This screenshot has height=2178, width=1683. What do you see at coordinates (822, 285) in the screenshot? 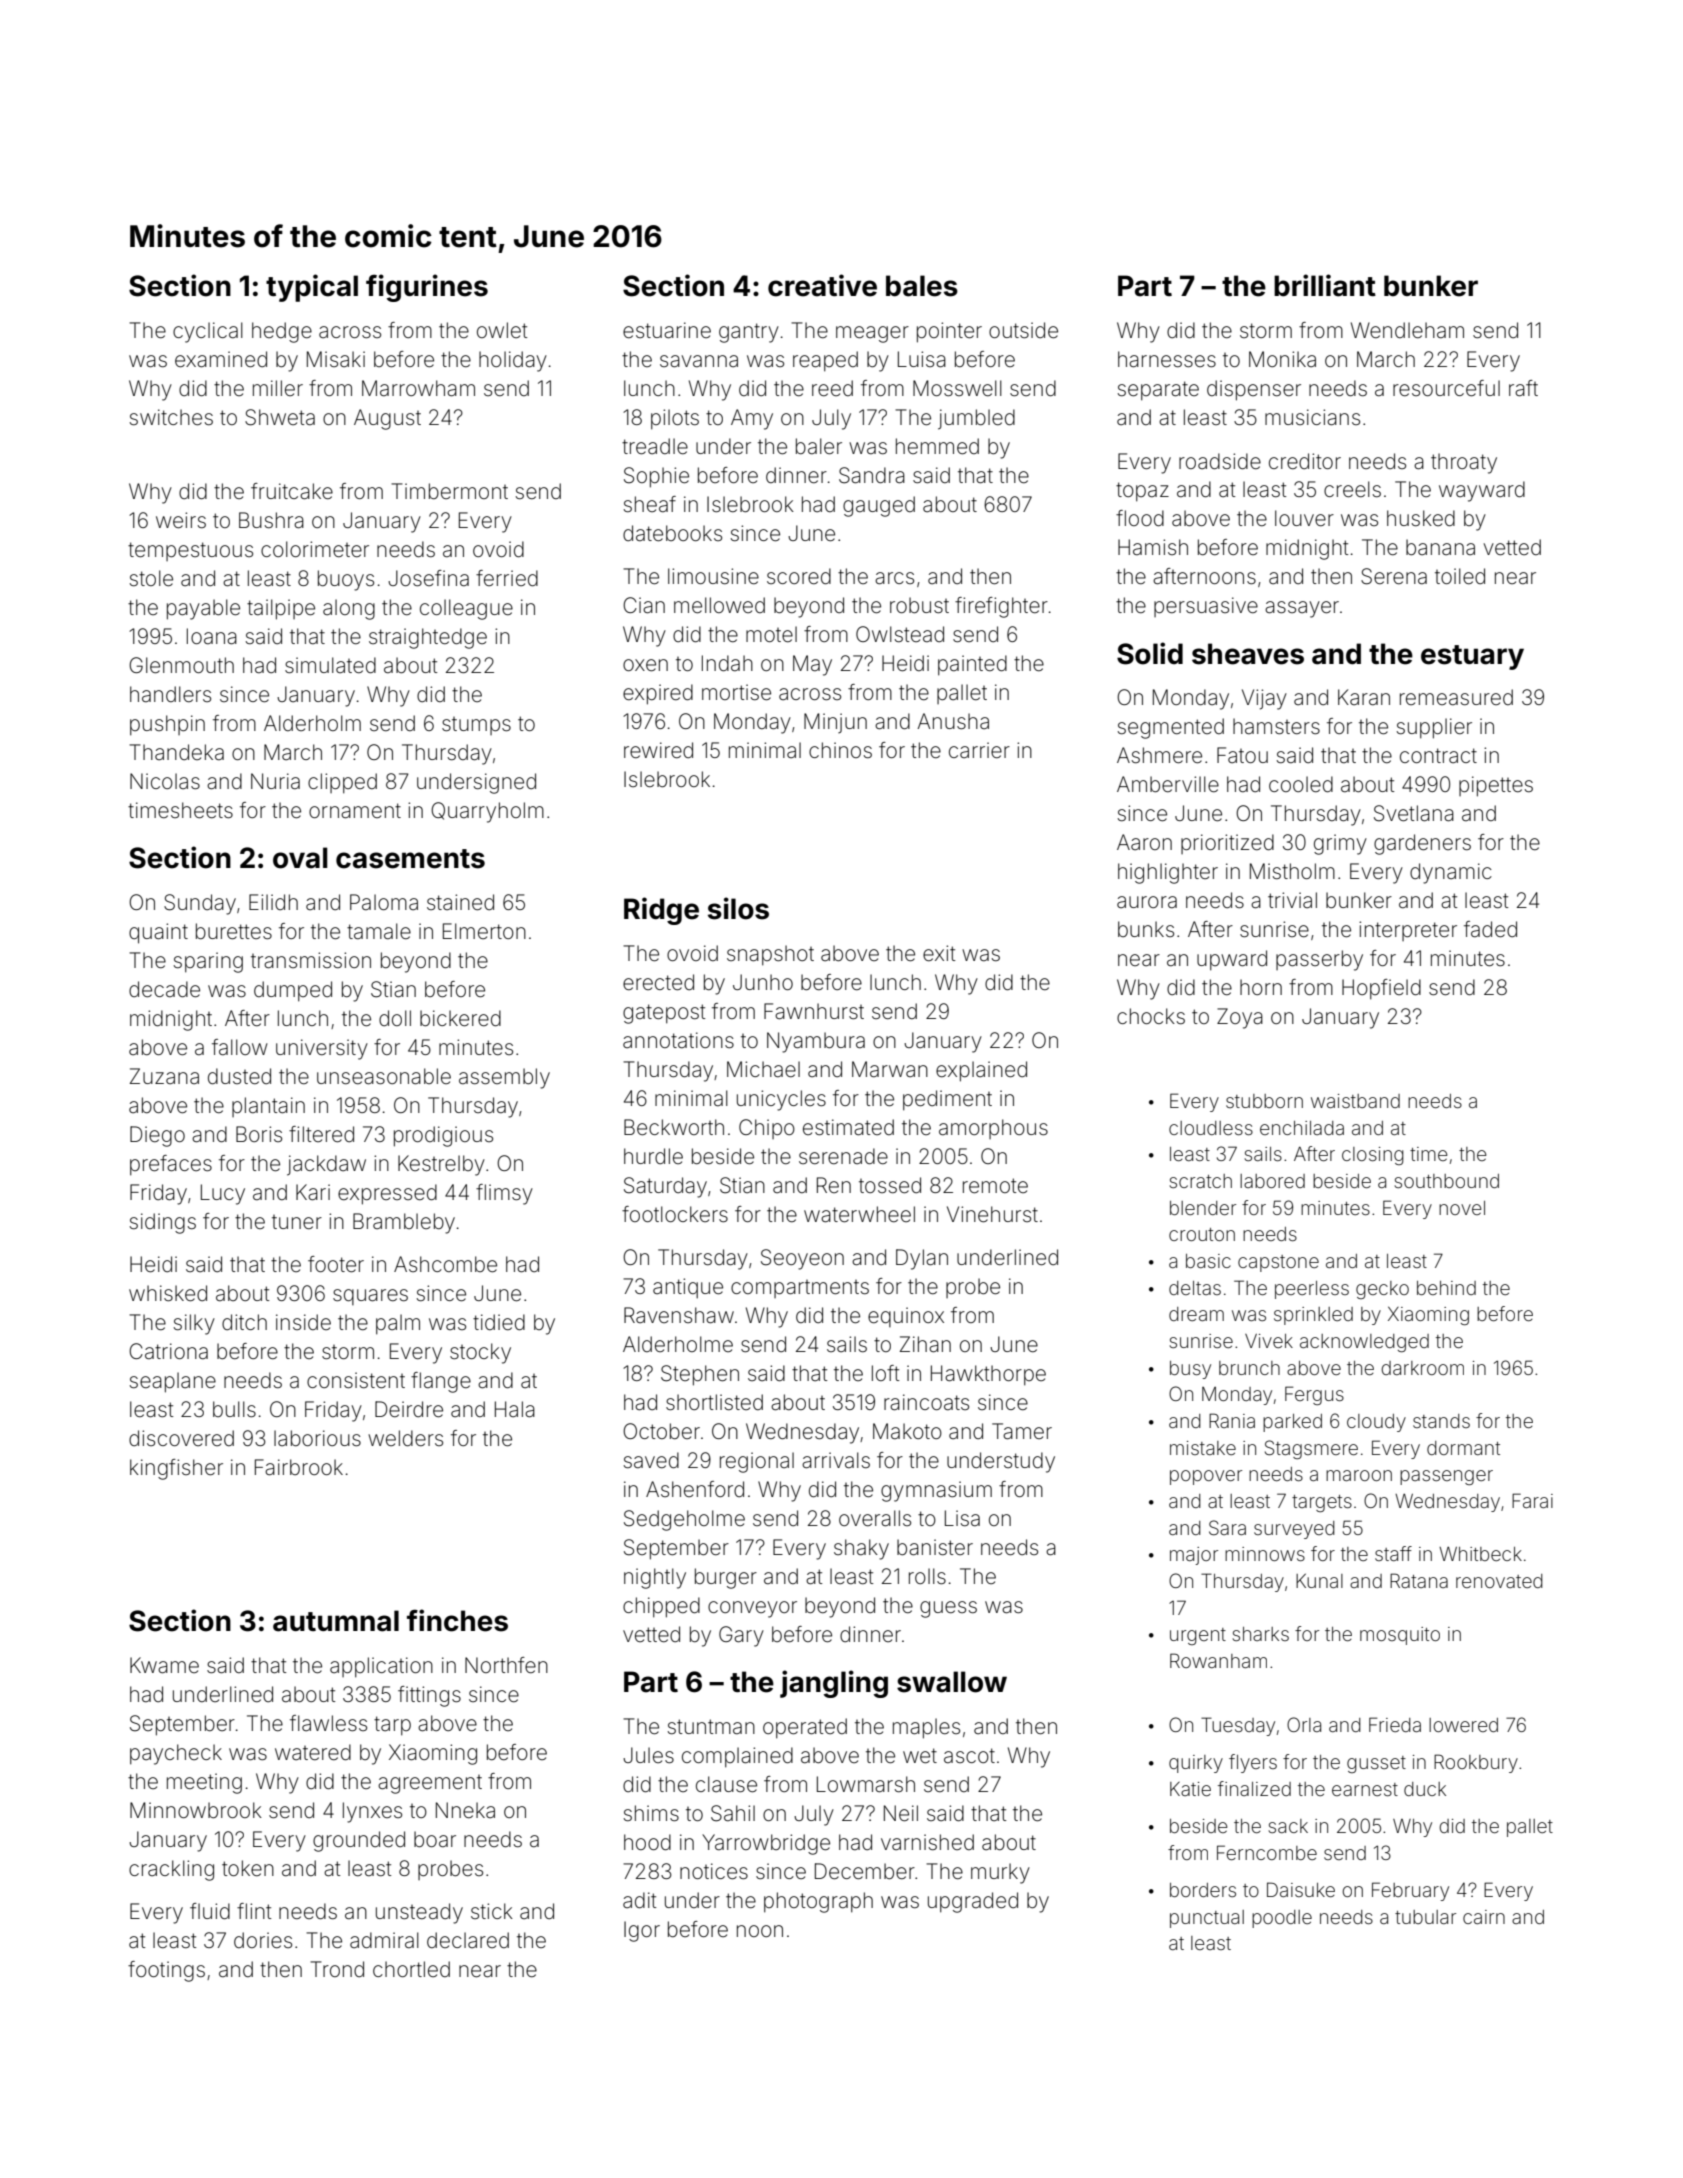
I see `creative` at bounding box center [822, 285].
